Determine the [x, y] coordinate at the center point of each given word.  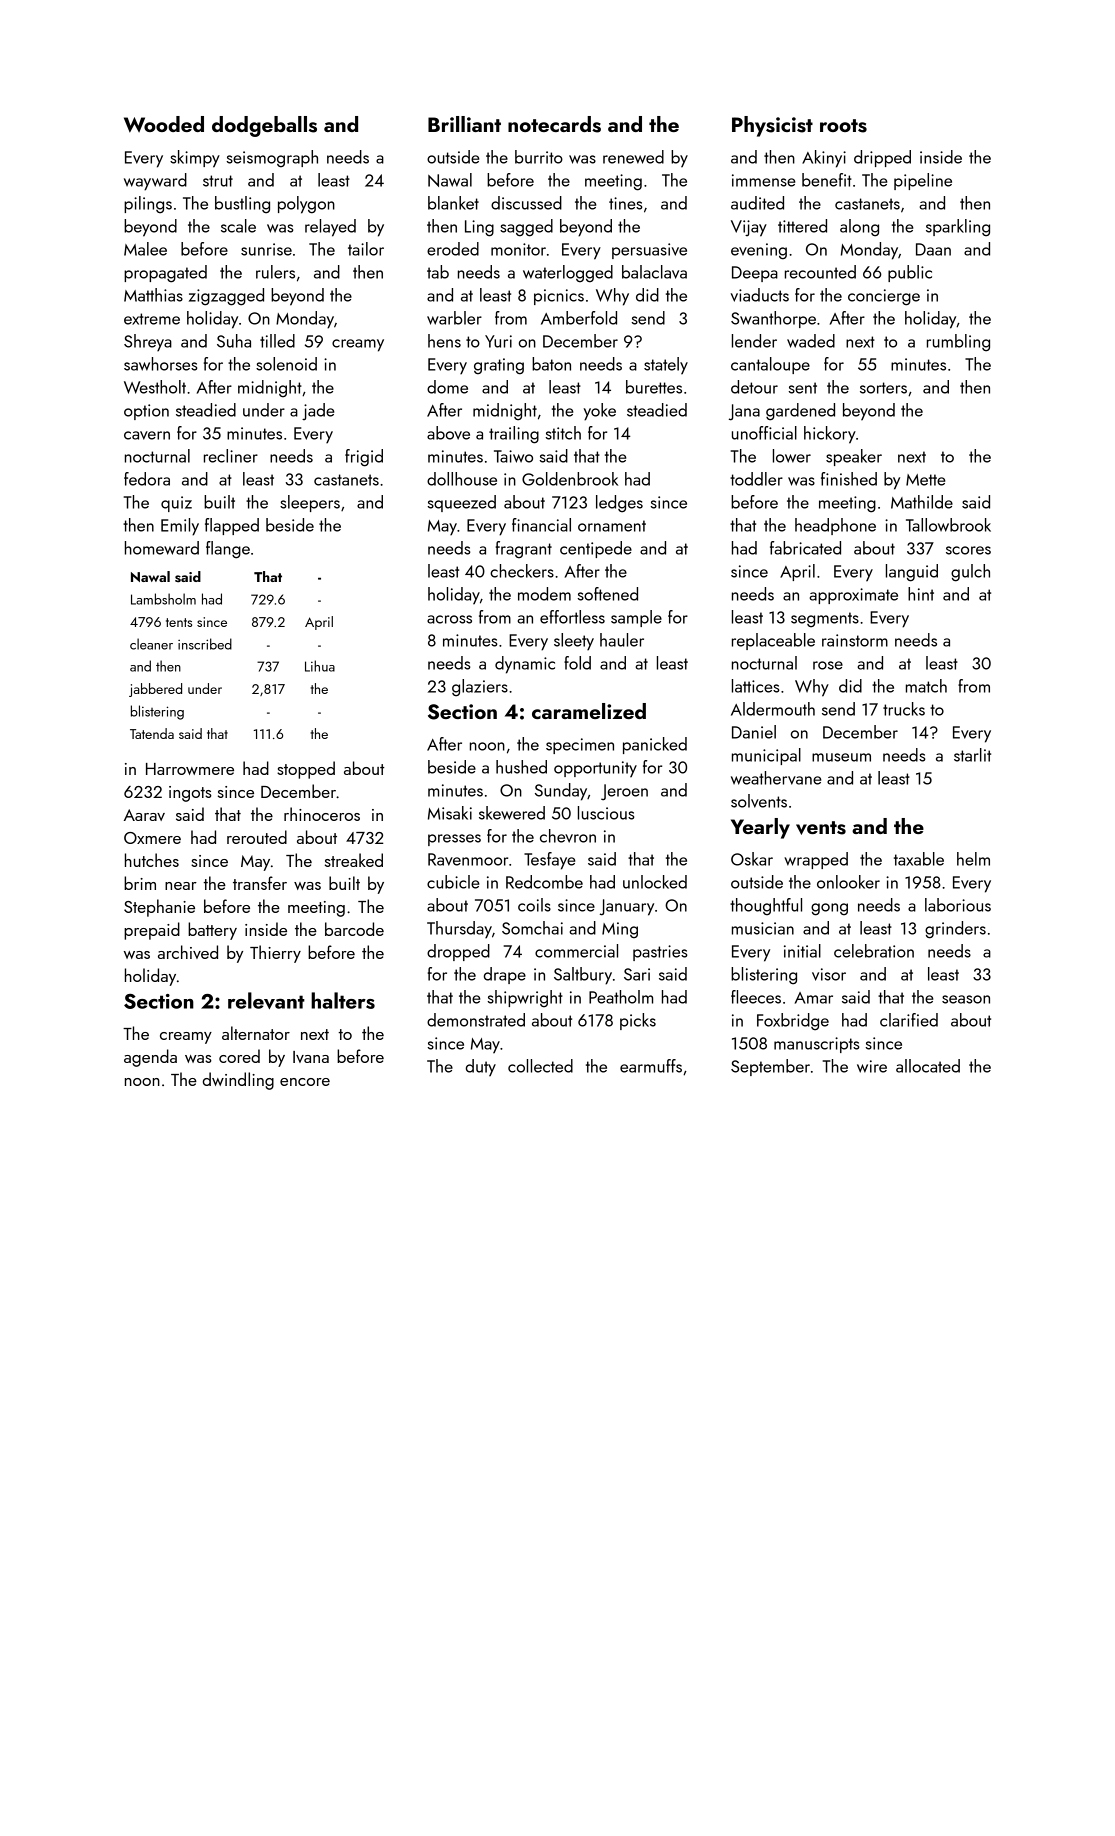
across [449, 619]
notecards [554, 124]
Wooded [164, 124]
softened [607, 594]
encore [305, 1082]
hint [921, 594]
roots [843, 126]
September [770, 1067]
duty [481, 1068]
